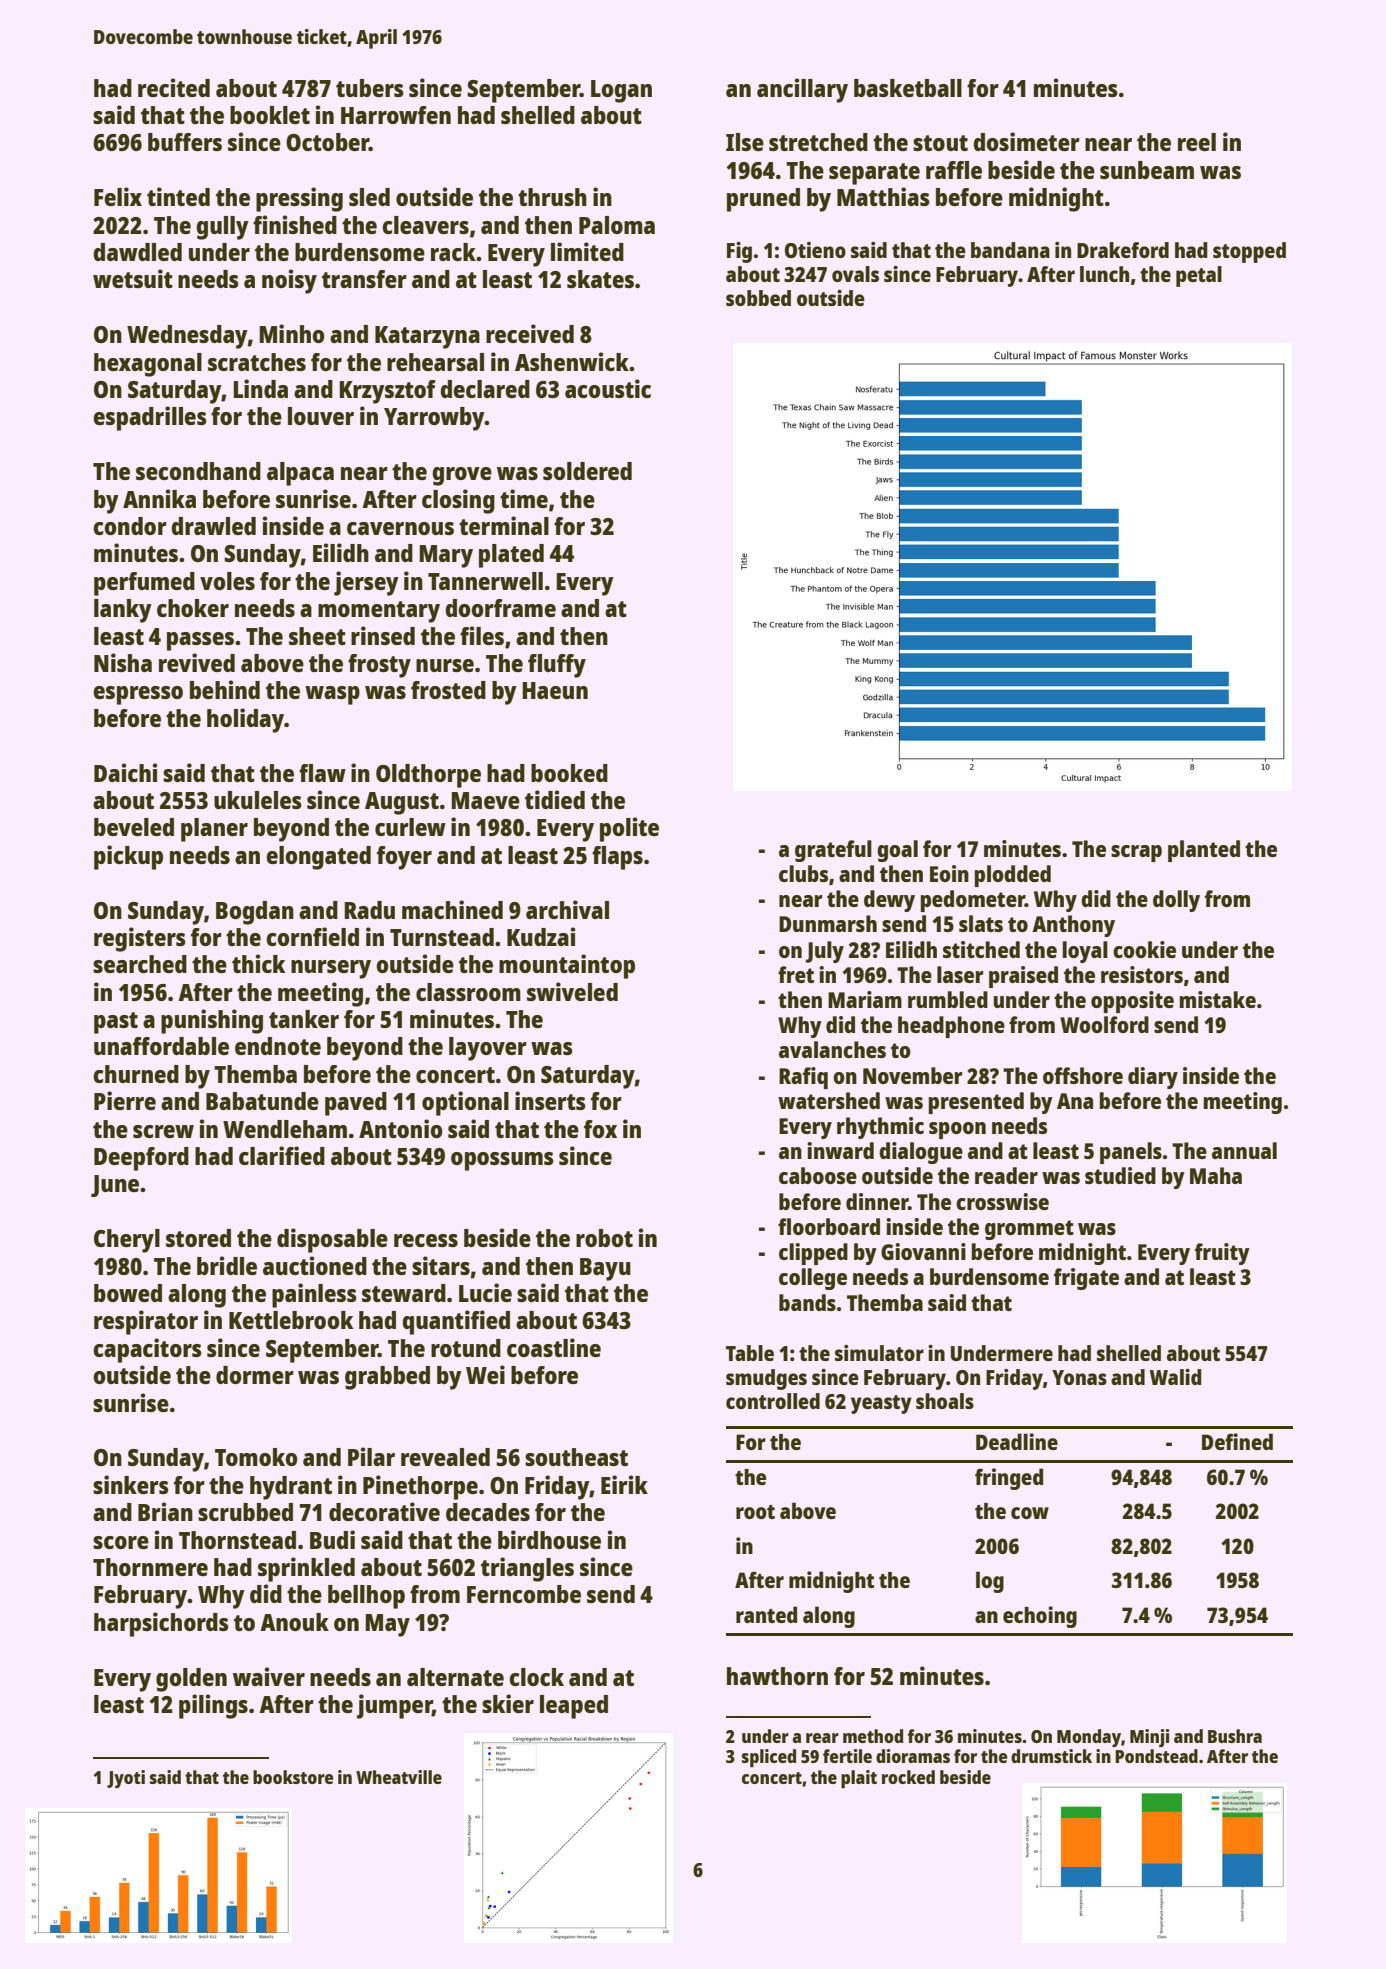  Describe the element at coordinates (174, 87) in the image. I see `recited` at that location.
